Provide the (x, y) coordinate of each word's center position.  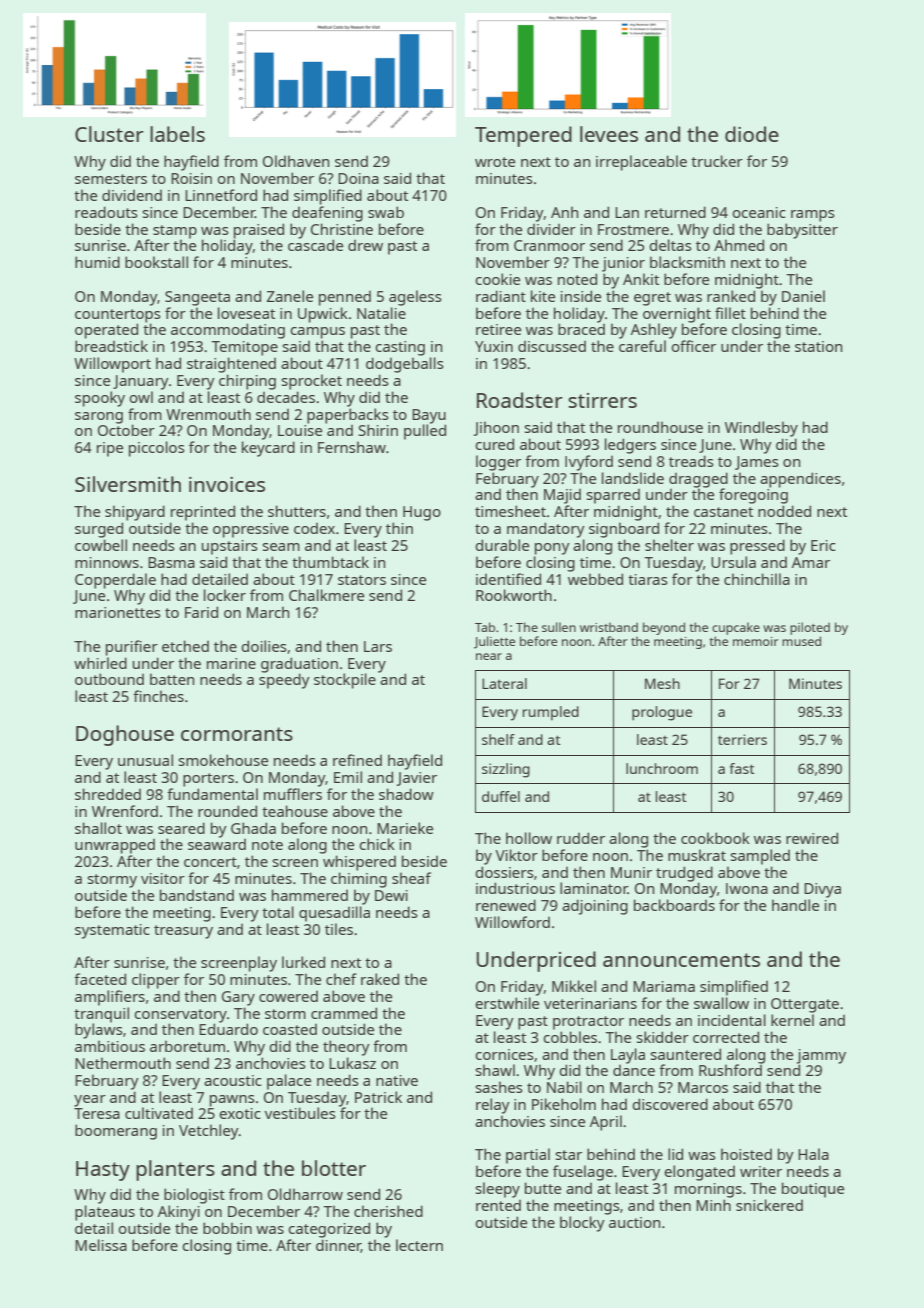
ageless (415, 298)
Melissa (101, 1245)
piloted (810, 628)
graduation (299, 665)
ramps (813, 216)
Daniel (803, 296)
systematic (112, 931)
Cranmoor (549, 245)
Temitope (245, 348)
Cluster (109, 134)
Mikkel (574, 986)
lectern (419, 1245)
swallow (721, 1003)
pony (552, 549)
